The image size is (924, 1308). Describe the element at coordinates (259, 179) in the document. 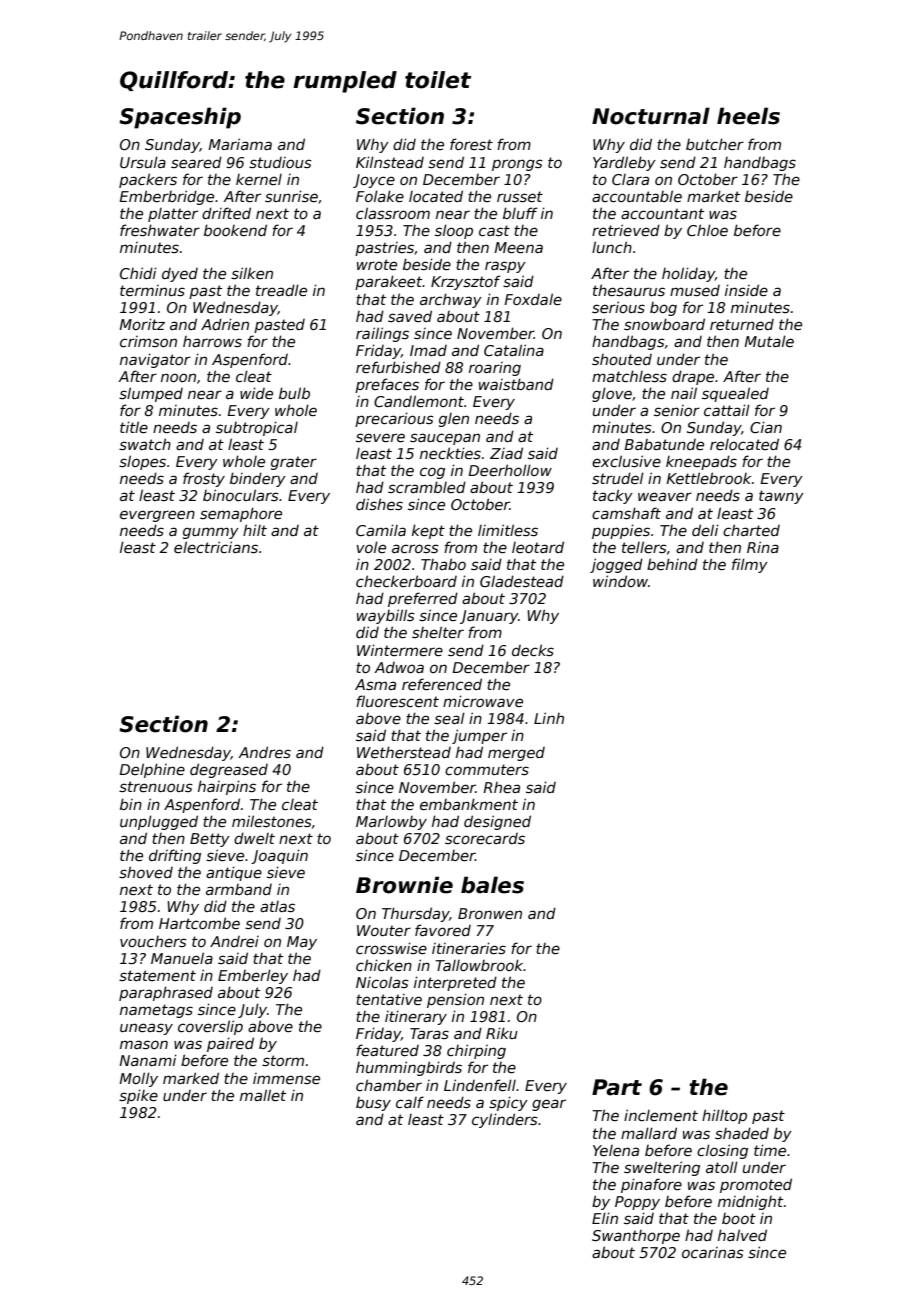

I see `kernel` at that location.
